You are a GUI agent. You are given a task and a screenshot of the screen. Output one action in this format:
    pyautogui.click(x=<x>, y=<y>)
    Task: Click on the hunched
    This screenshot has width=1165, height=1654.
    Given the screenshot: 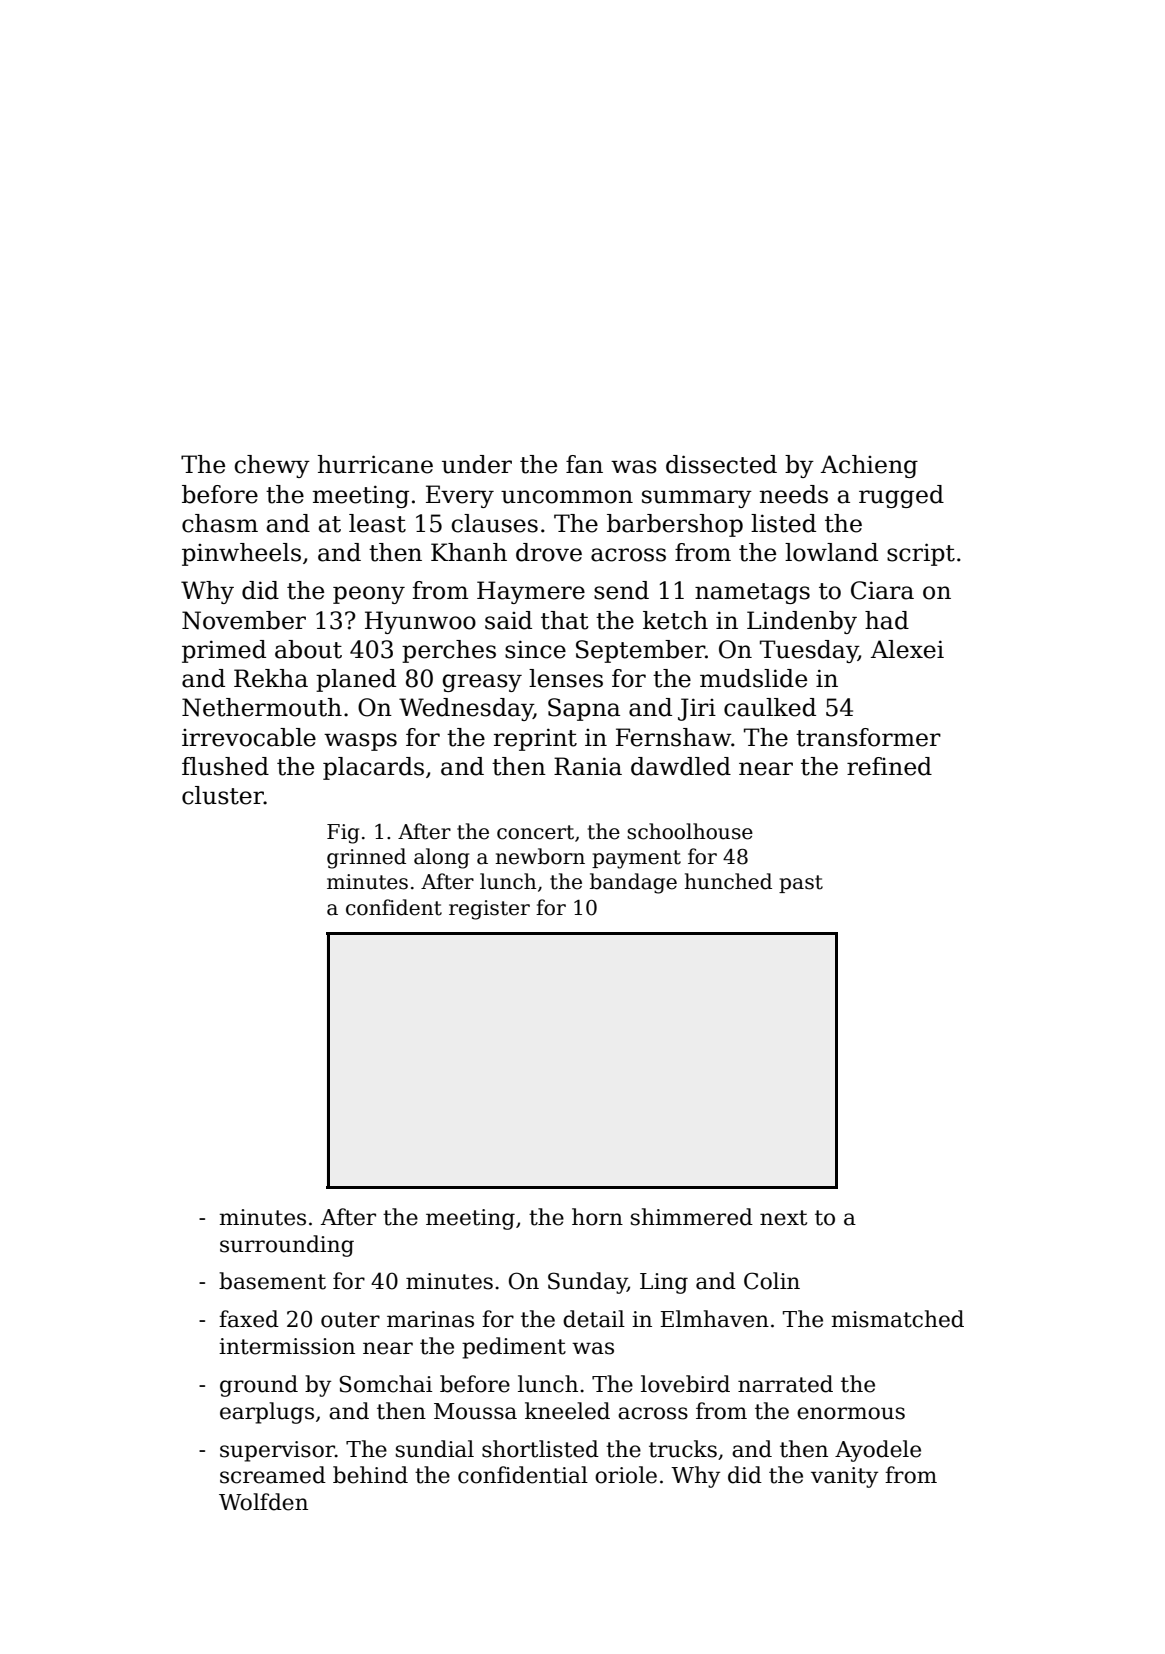 What is the action you would take?
    pyautogui.click(x=728, y=881)
